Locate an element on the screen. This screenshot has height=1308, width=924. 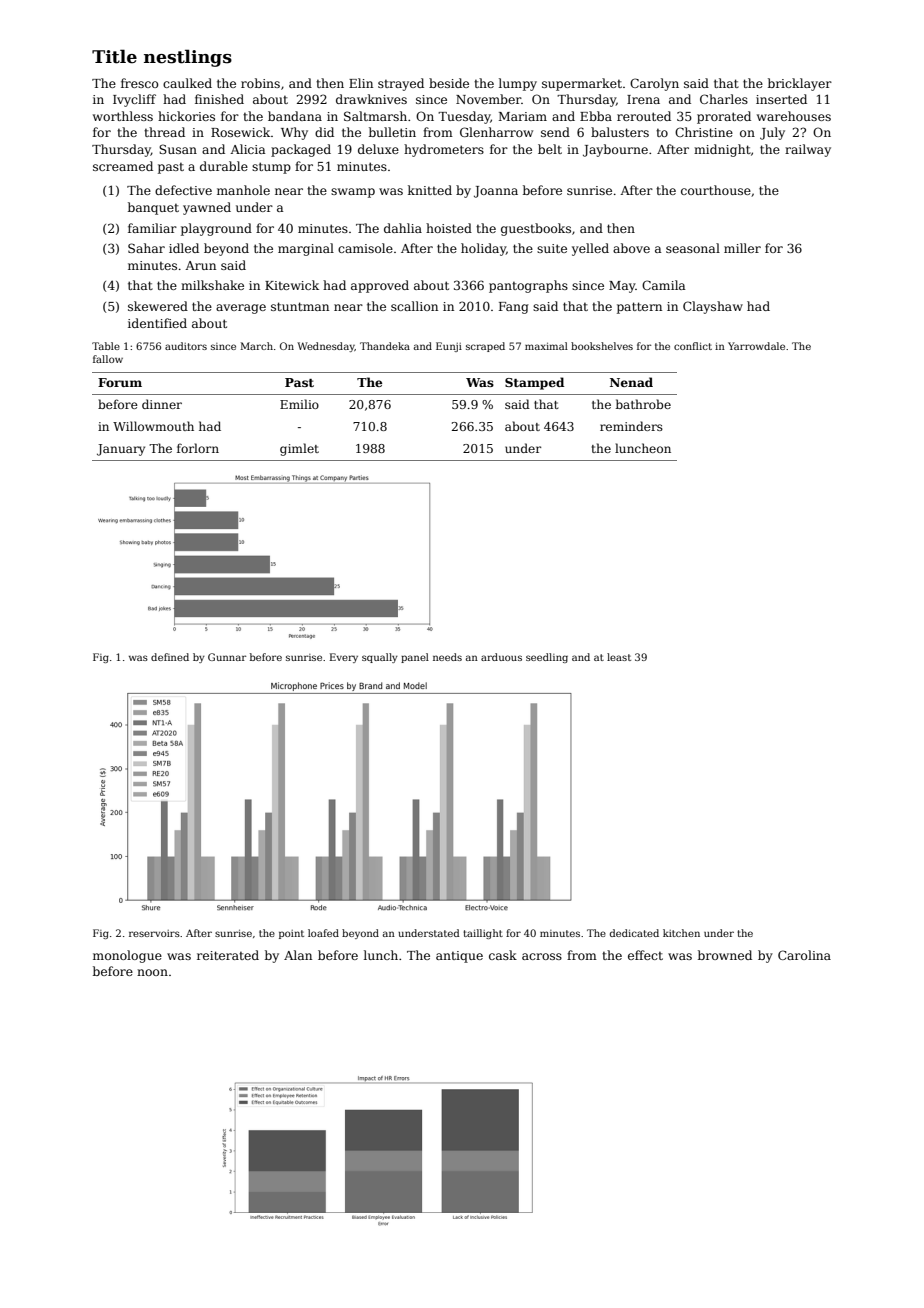
cask is located at coordinates (503, 955).
